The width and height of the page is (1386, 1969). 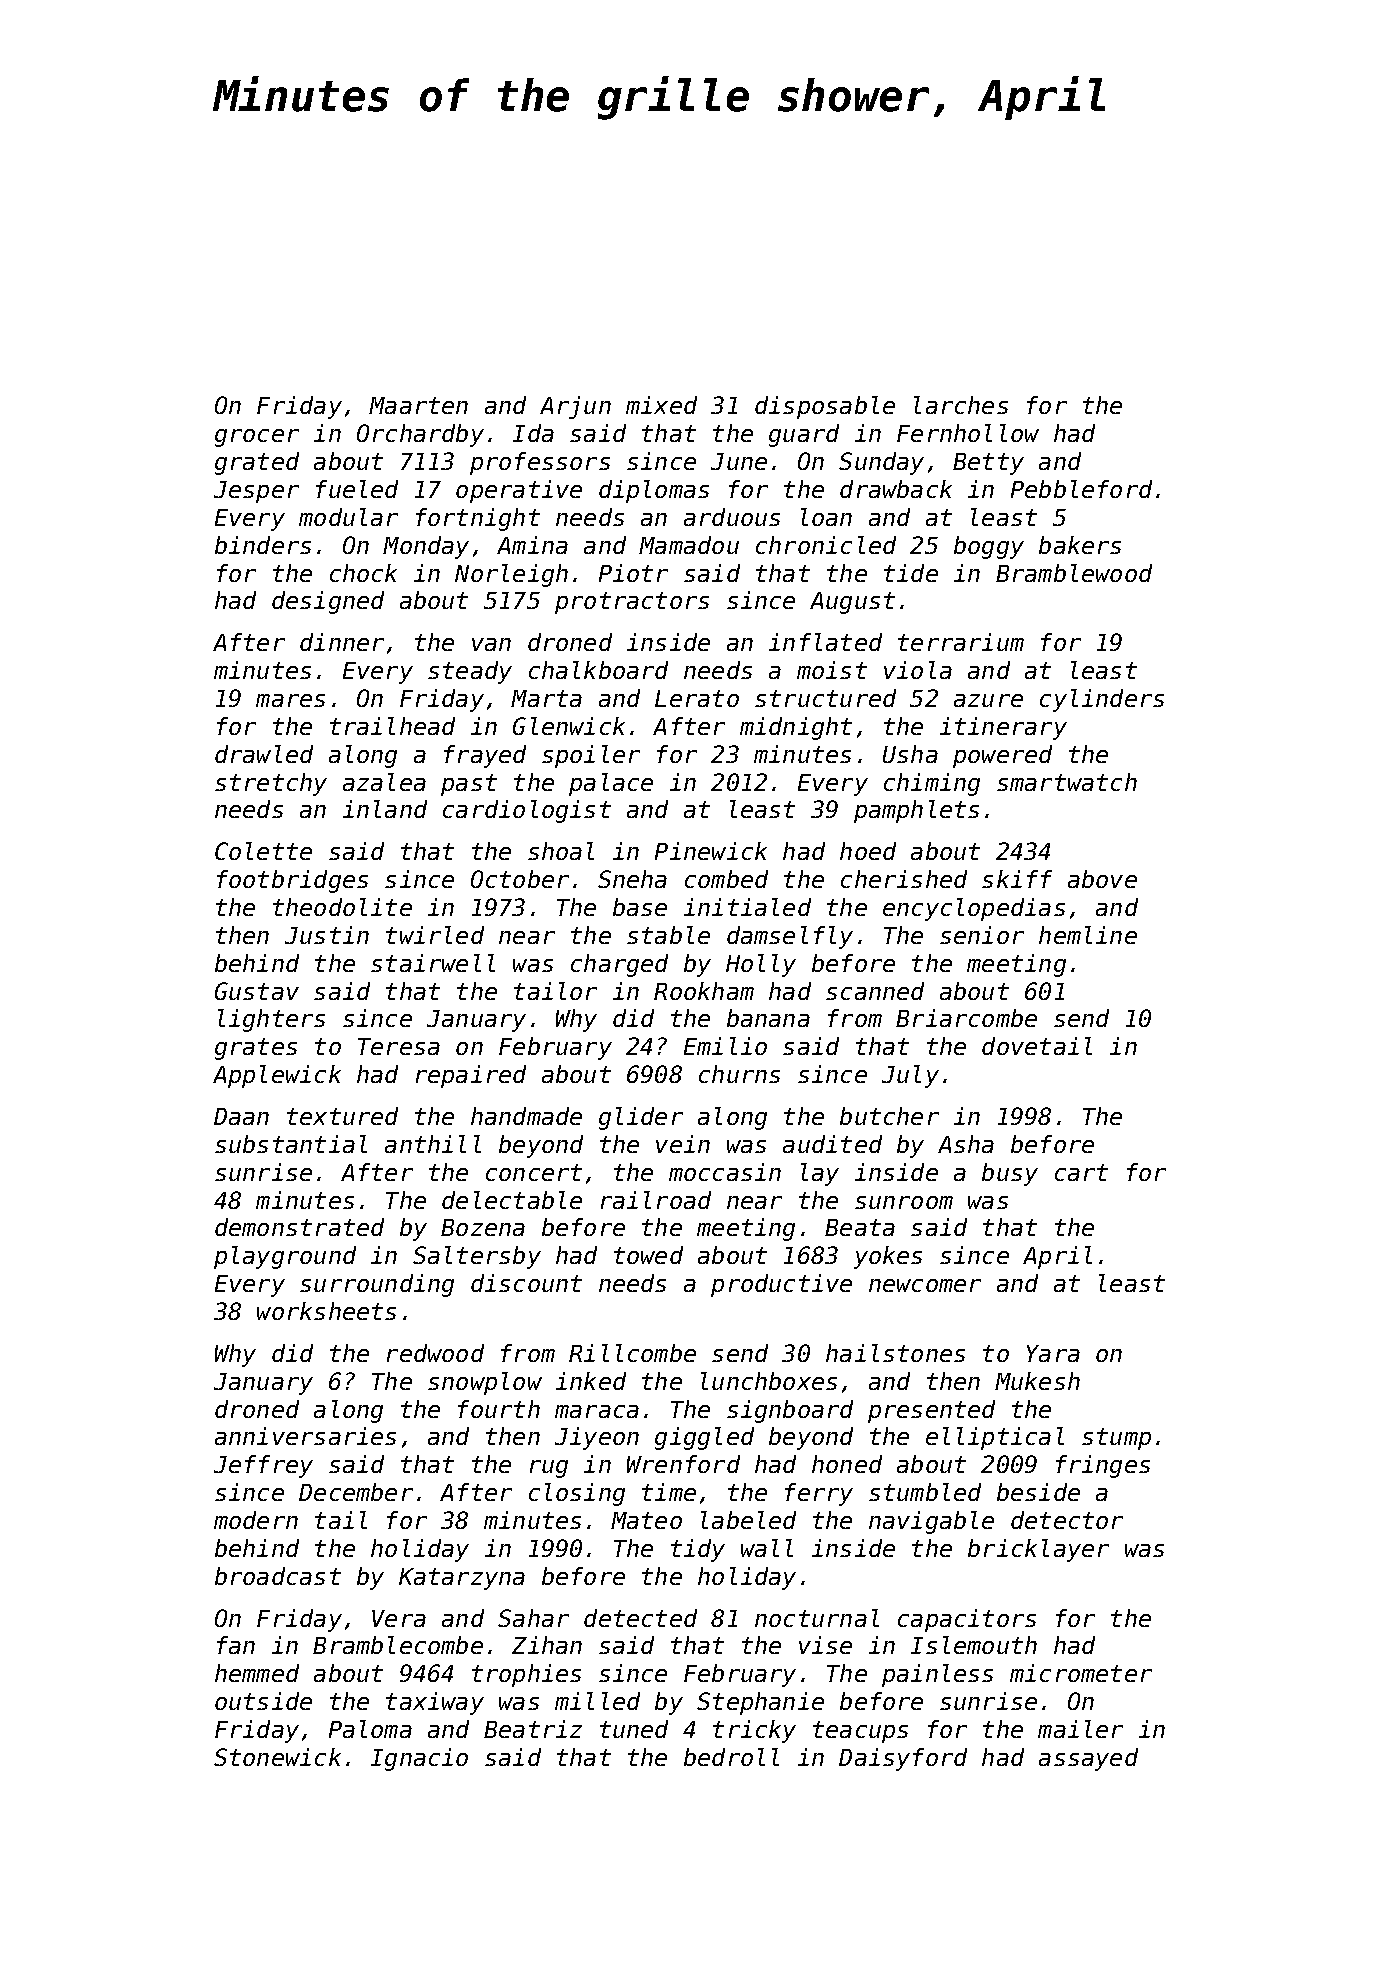 I want to click on closing, so click(x=577, y=1494).
